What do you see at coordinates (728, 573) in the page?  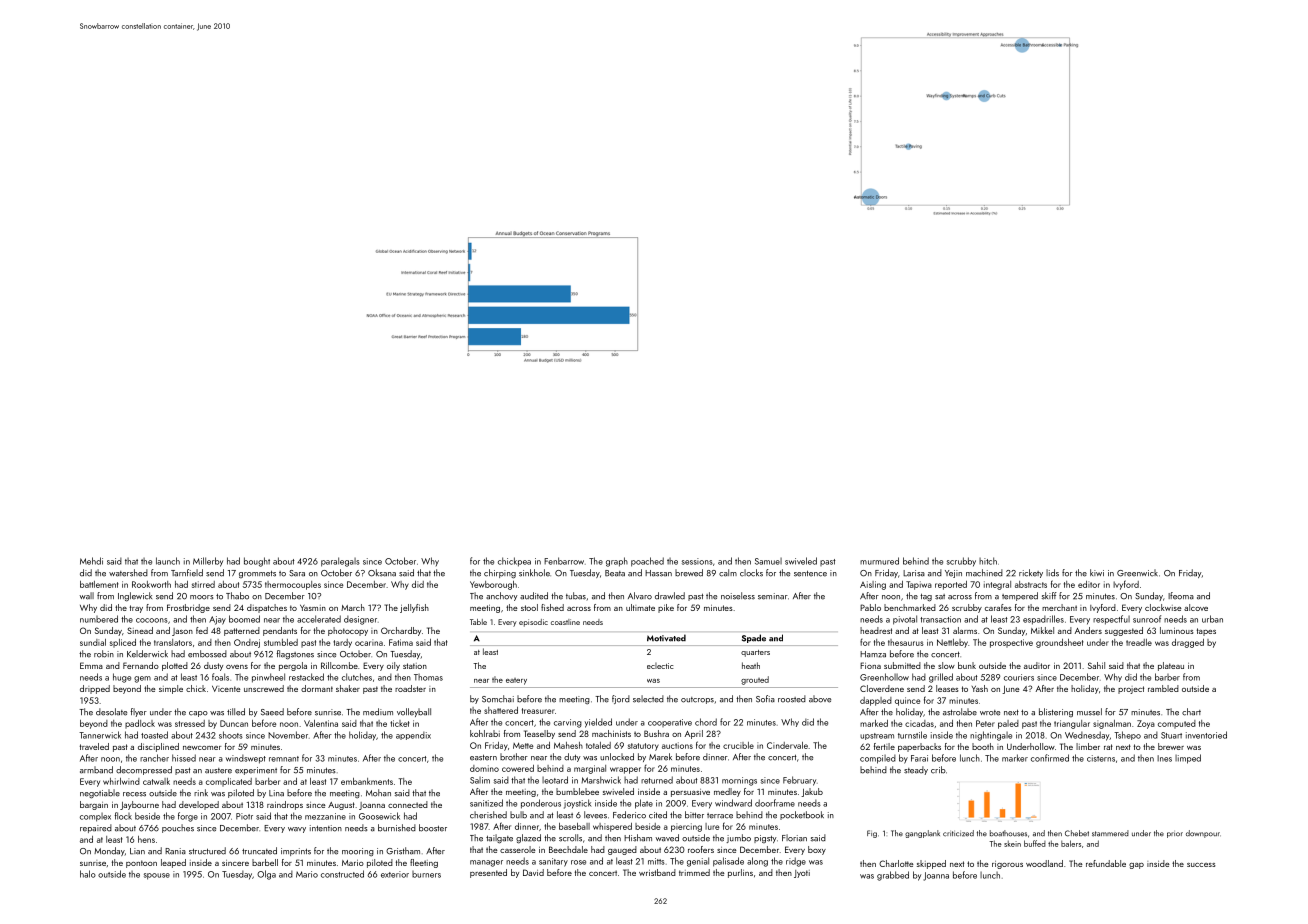 I see `calm` at bounding box center [728, 573].
